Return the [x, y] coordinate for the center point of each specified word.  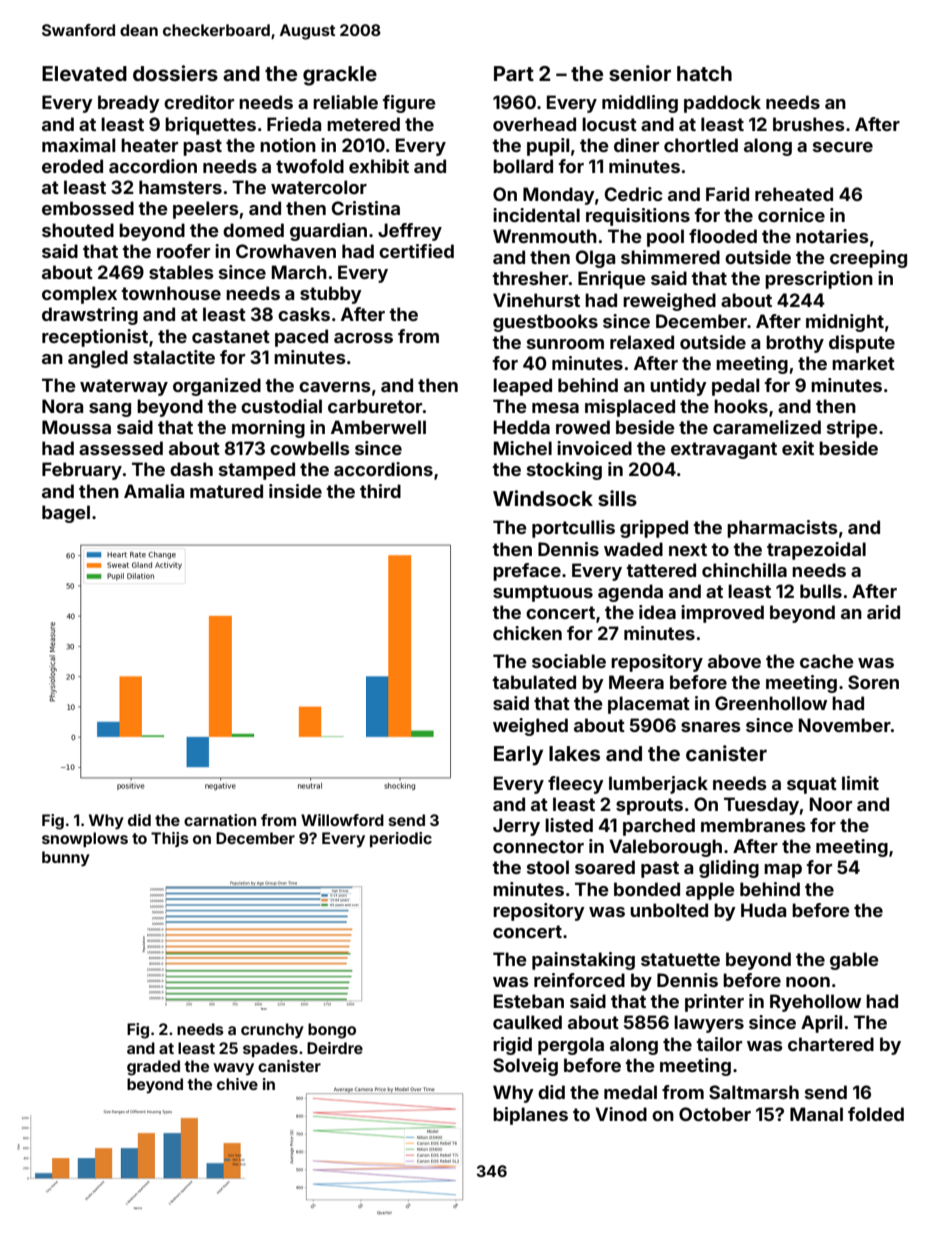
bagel [66, 514]
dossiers [175, 73]
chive [237, 1084]
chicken [527, 633]
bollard [523, 166]
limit [860, 783]
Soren [873, 682]
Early [518, 756]
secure [843, 147]
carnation [220, 820]
